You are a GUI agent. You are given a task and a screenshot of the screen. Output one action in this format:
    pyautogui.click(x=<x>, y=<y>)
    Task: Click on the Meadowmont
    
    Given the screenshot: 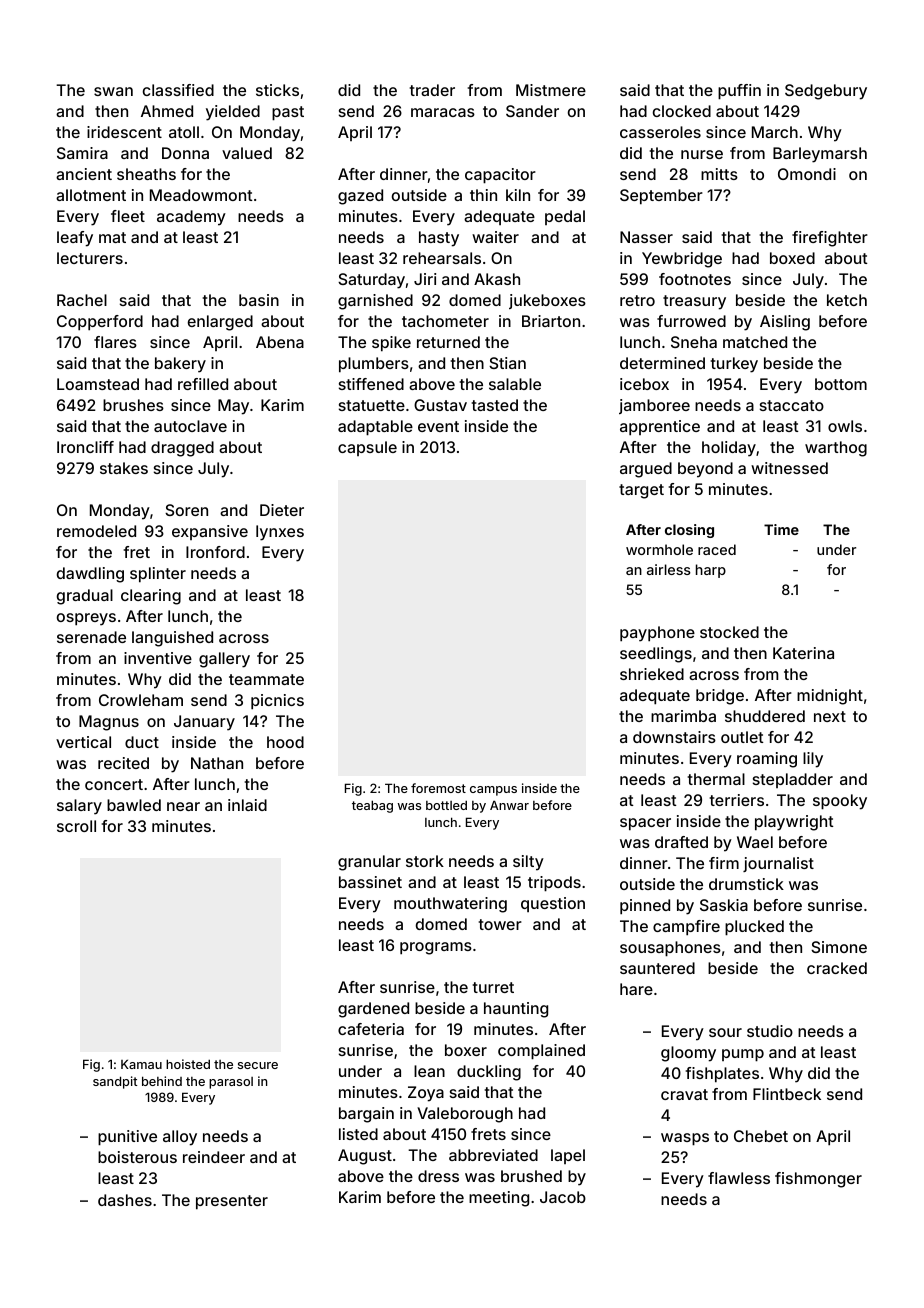 What is the action you would take?
    pyautogui.click(x=201, y=195)
